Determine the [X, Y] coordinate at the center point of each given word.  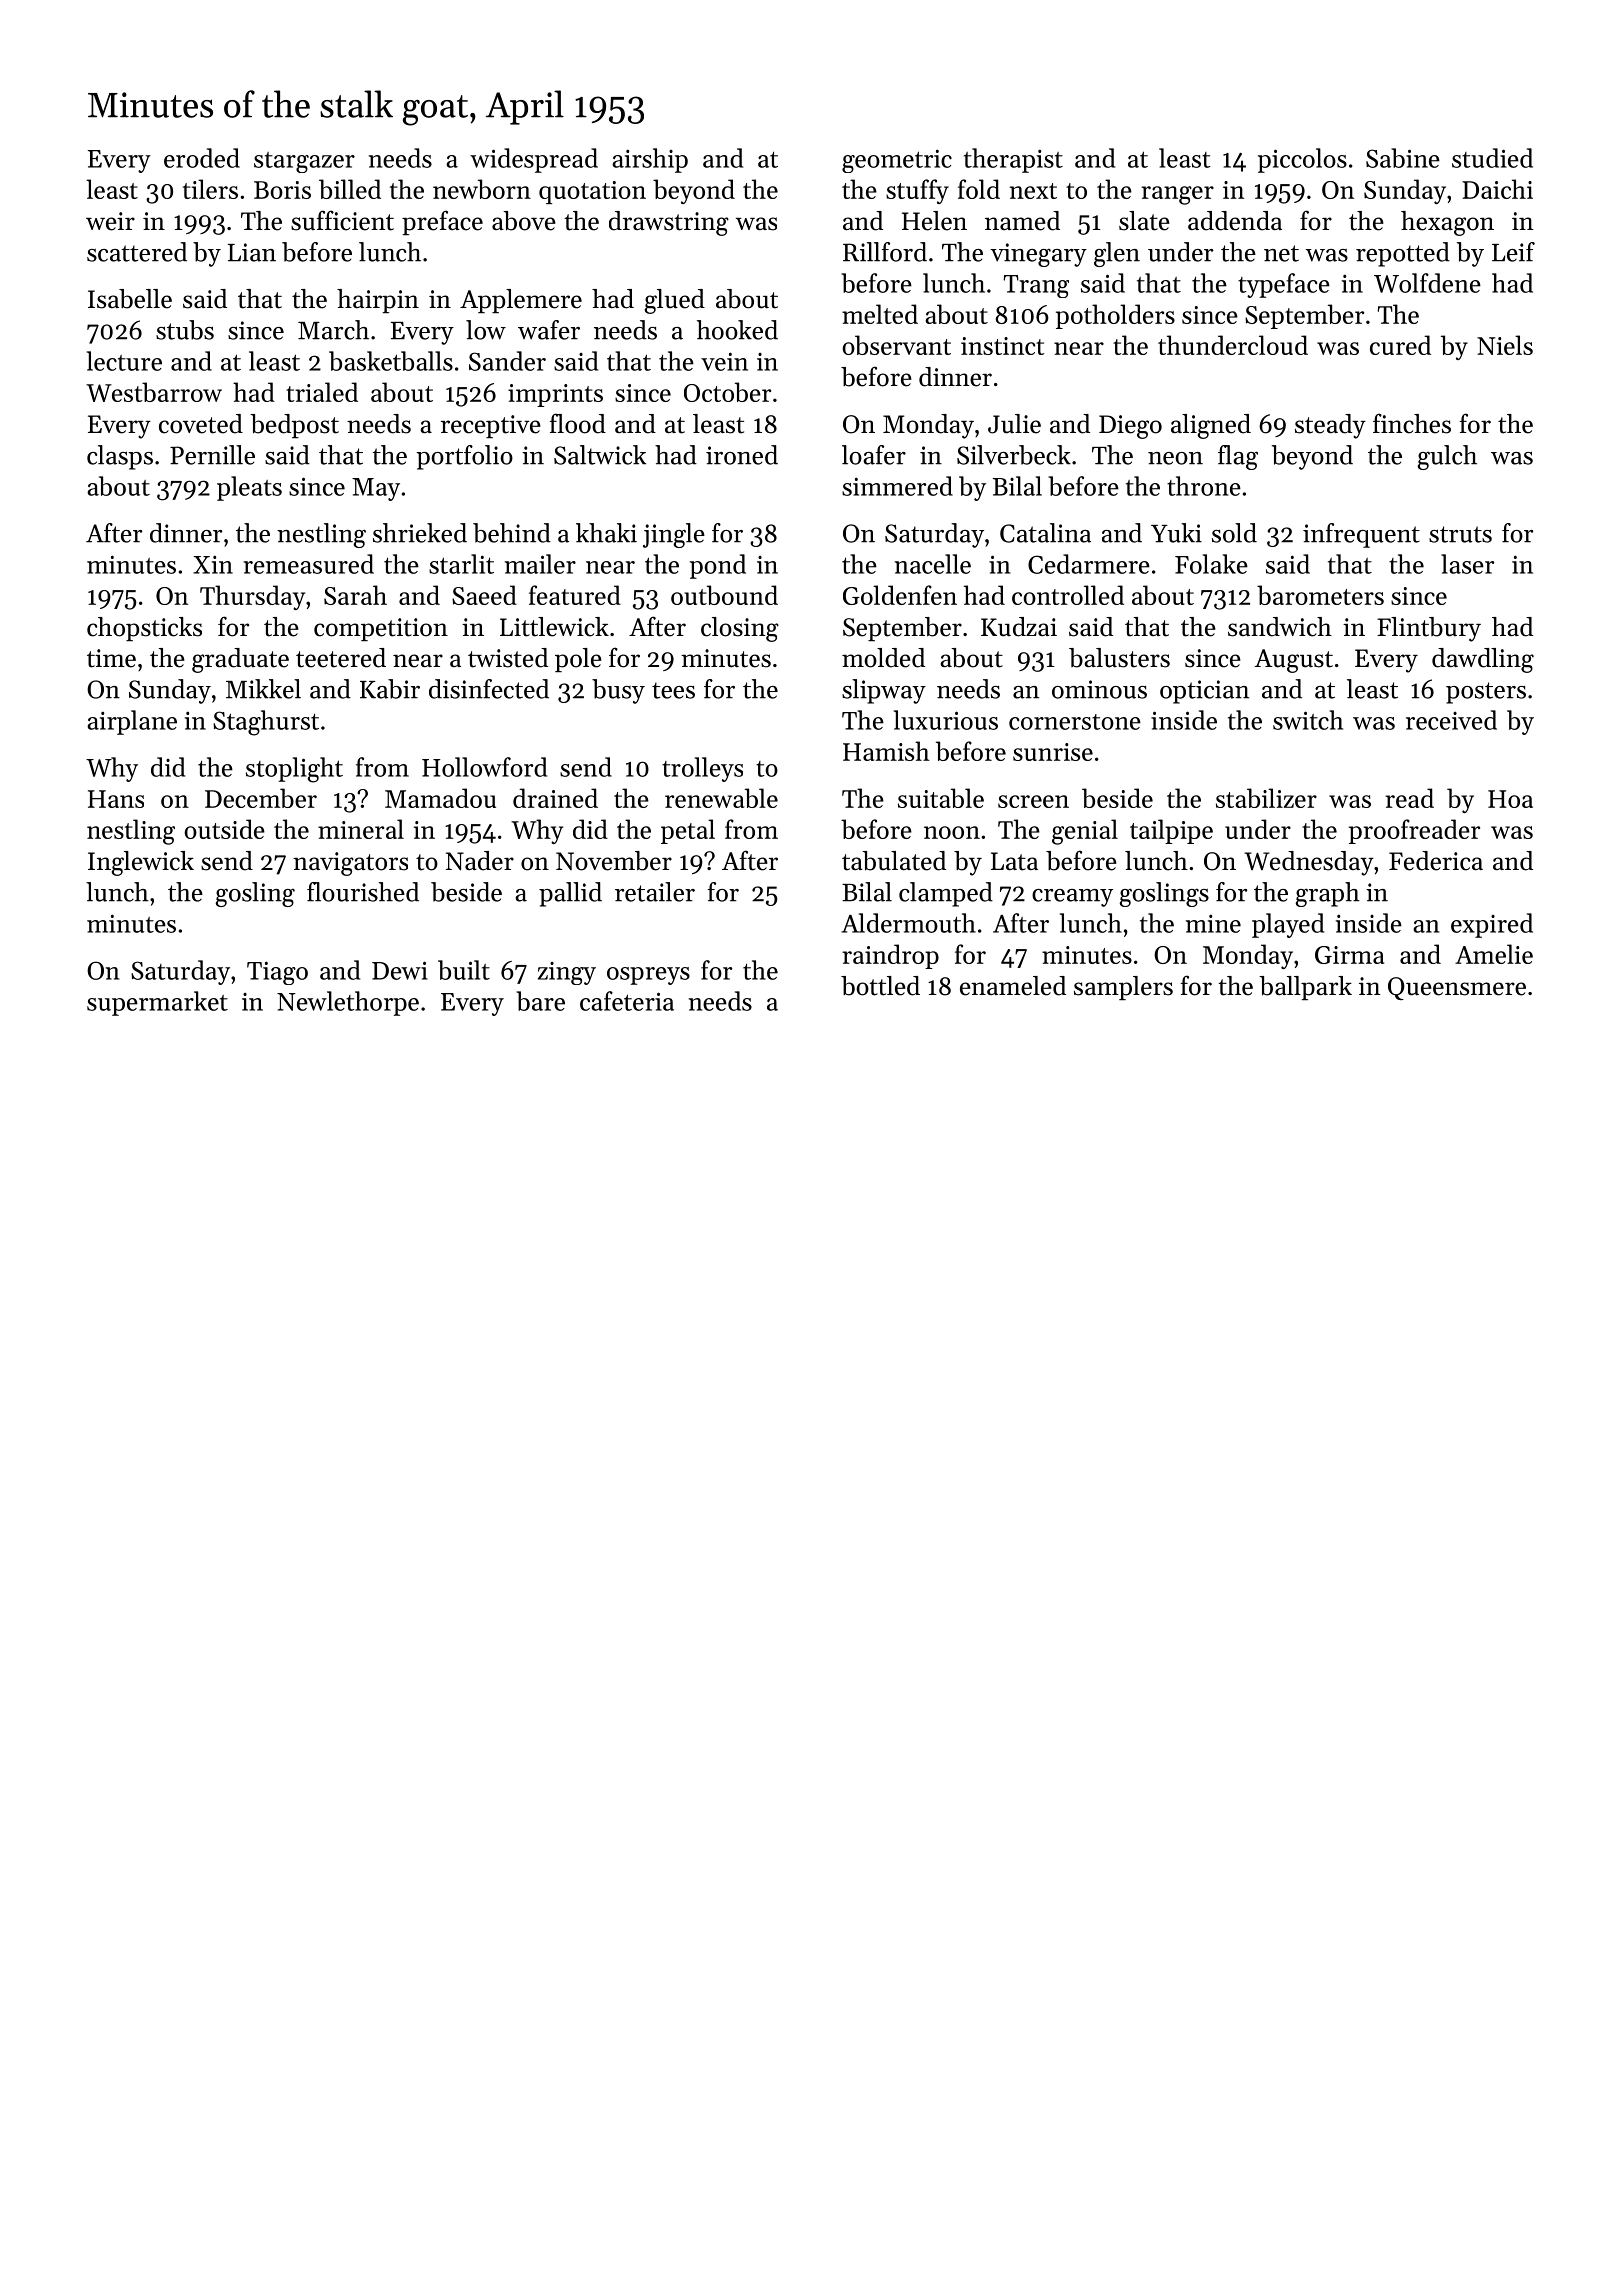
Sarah [355, 595]
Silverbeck [1014, 455]
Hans [116, 799]
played [1288, 925]
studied [1492, 158]
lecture [124, 361]
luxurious [946, 720]
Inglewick [141, 863]
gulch [1447, 457]
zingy [567, 973]
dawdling [1483, 660]
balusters [1119, 658]
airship [650, 160]
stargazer [304, 162]
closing [740, 629]
